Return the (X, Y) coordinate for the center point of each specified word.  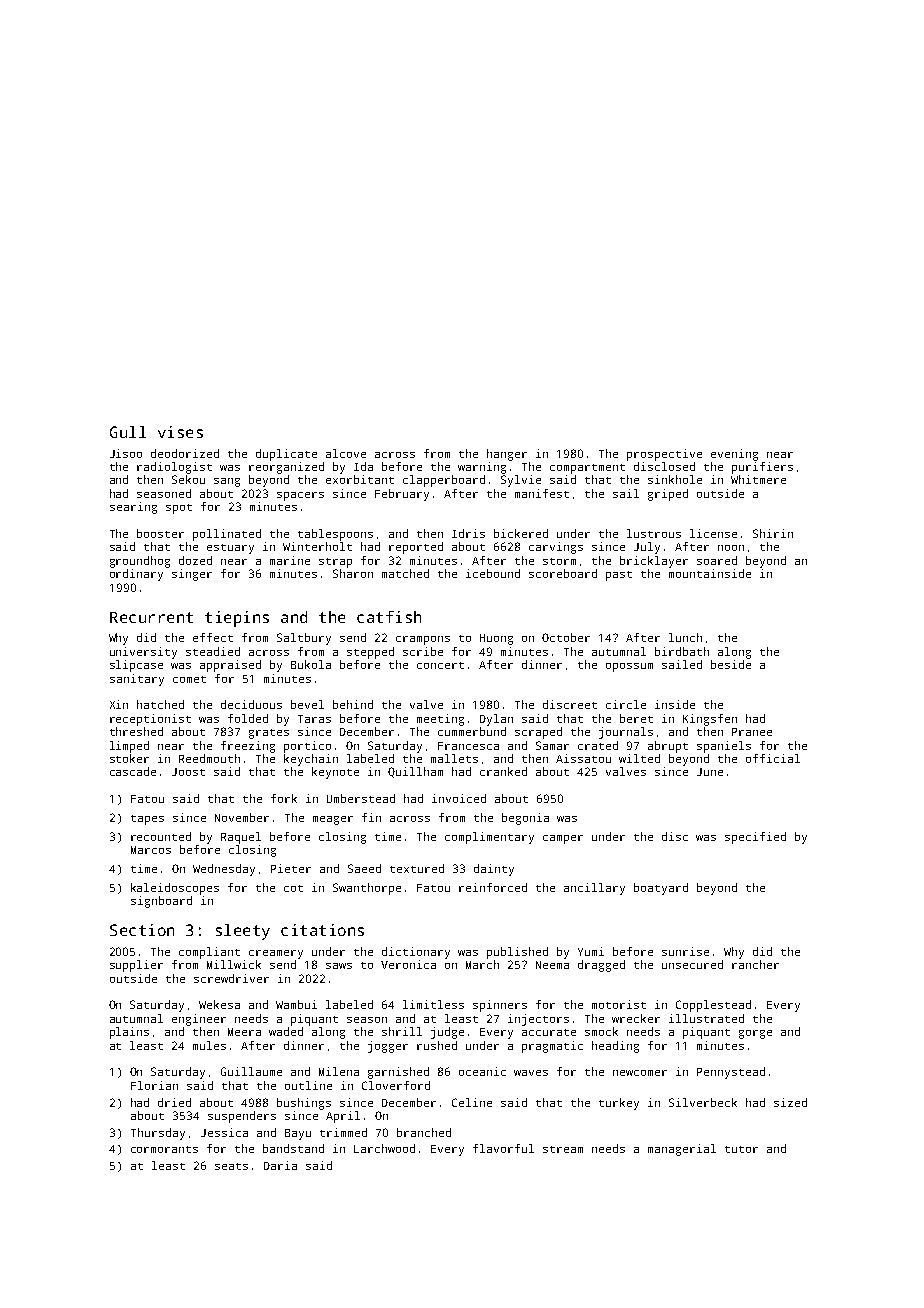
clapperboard (444, 481)
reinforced (493, 887)
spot (179, 509)
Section (142, 930)
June (710, 772)
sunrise (685, 951)
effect (213, 637)
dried (174, 1102)
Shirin (773, 533)
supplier (136, 966)
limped (129, 747)
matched (405, 573)
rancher (755, 964)
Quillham (415, 772)
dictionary (416, 953)
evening (734, 455)
